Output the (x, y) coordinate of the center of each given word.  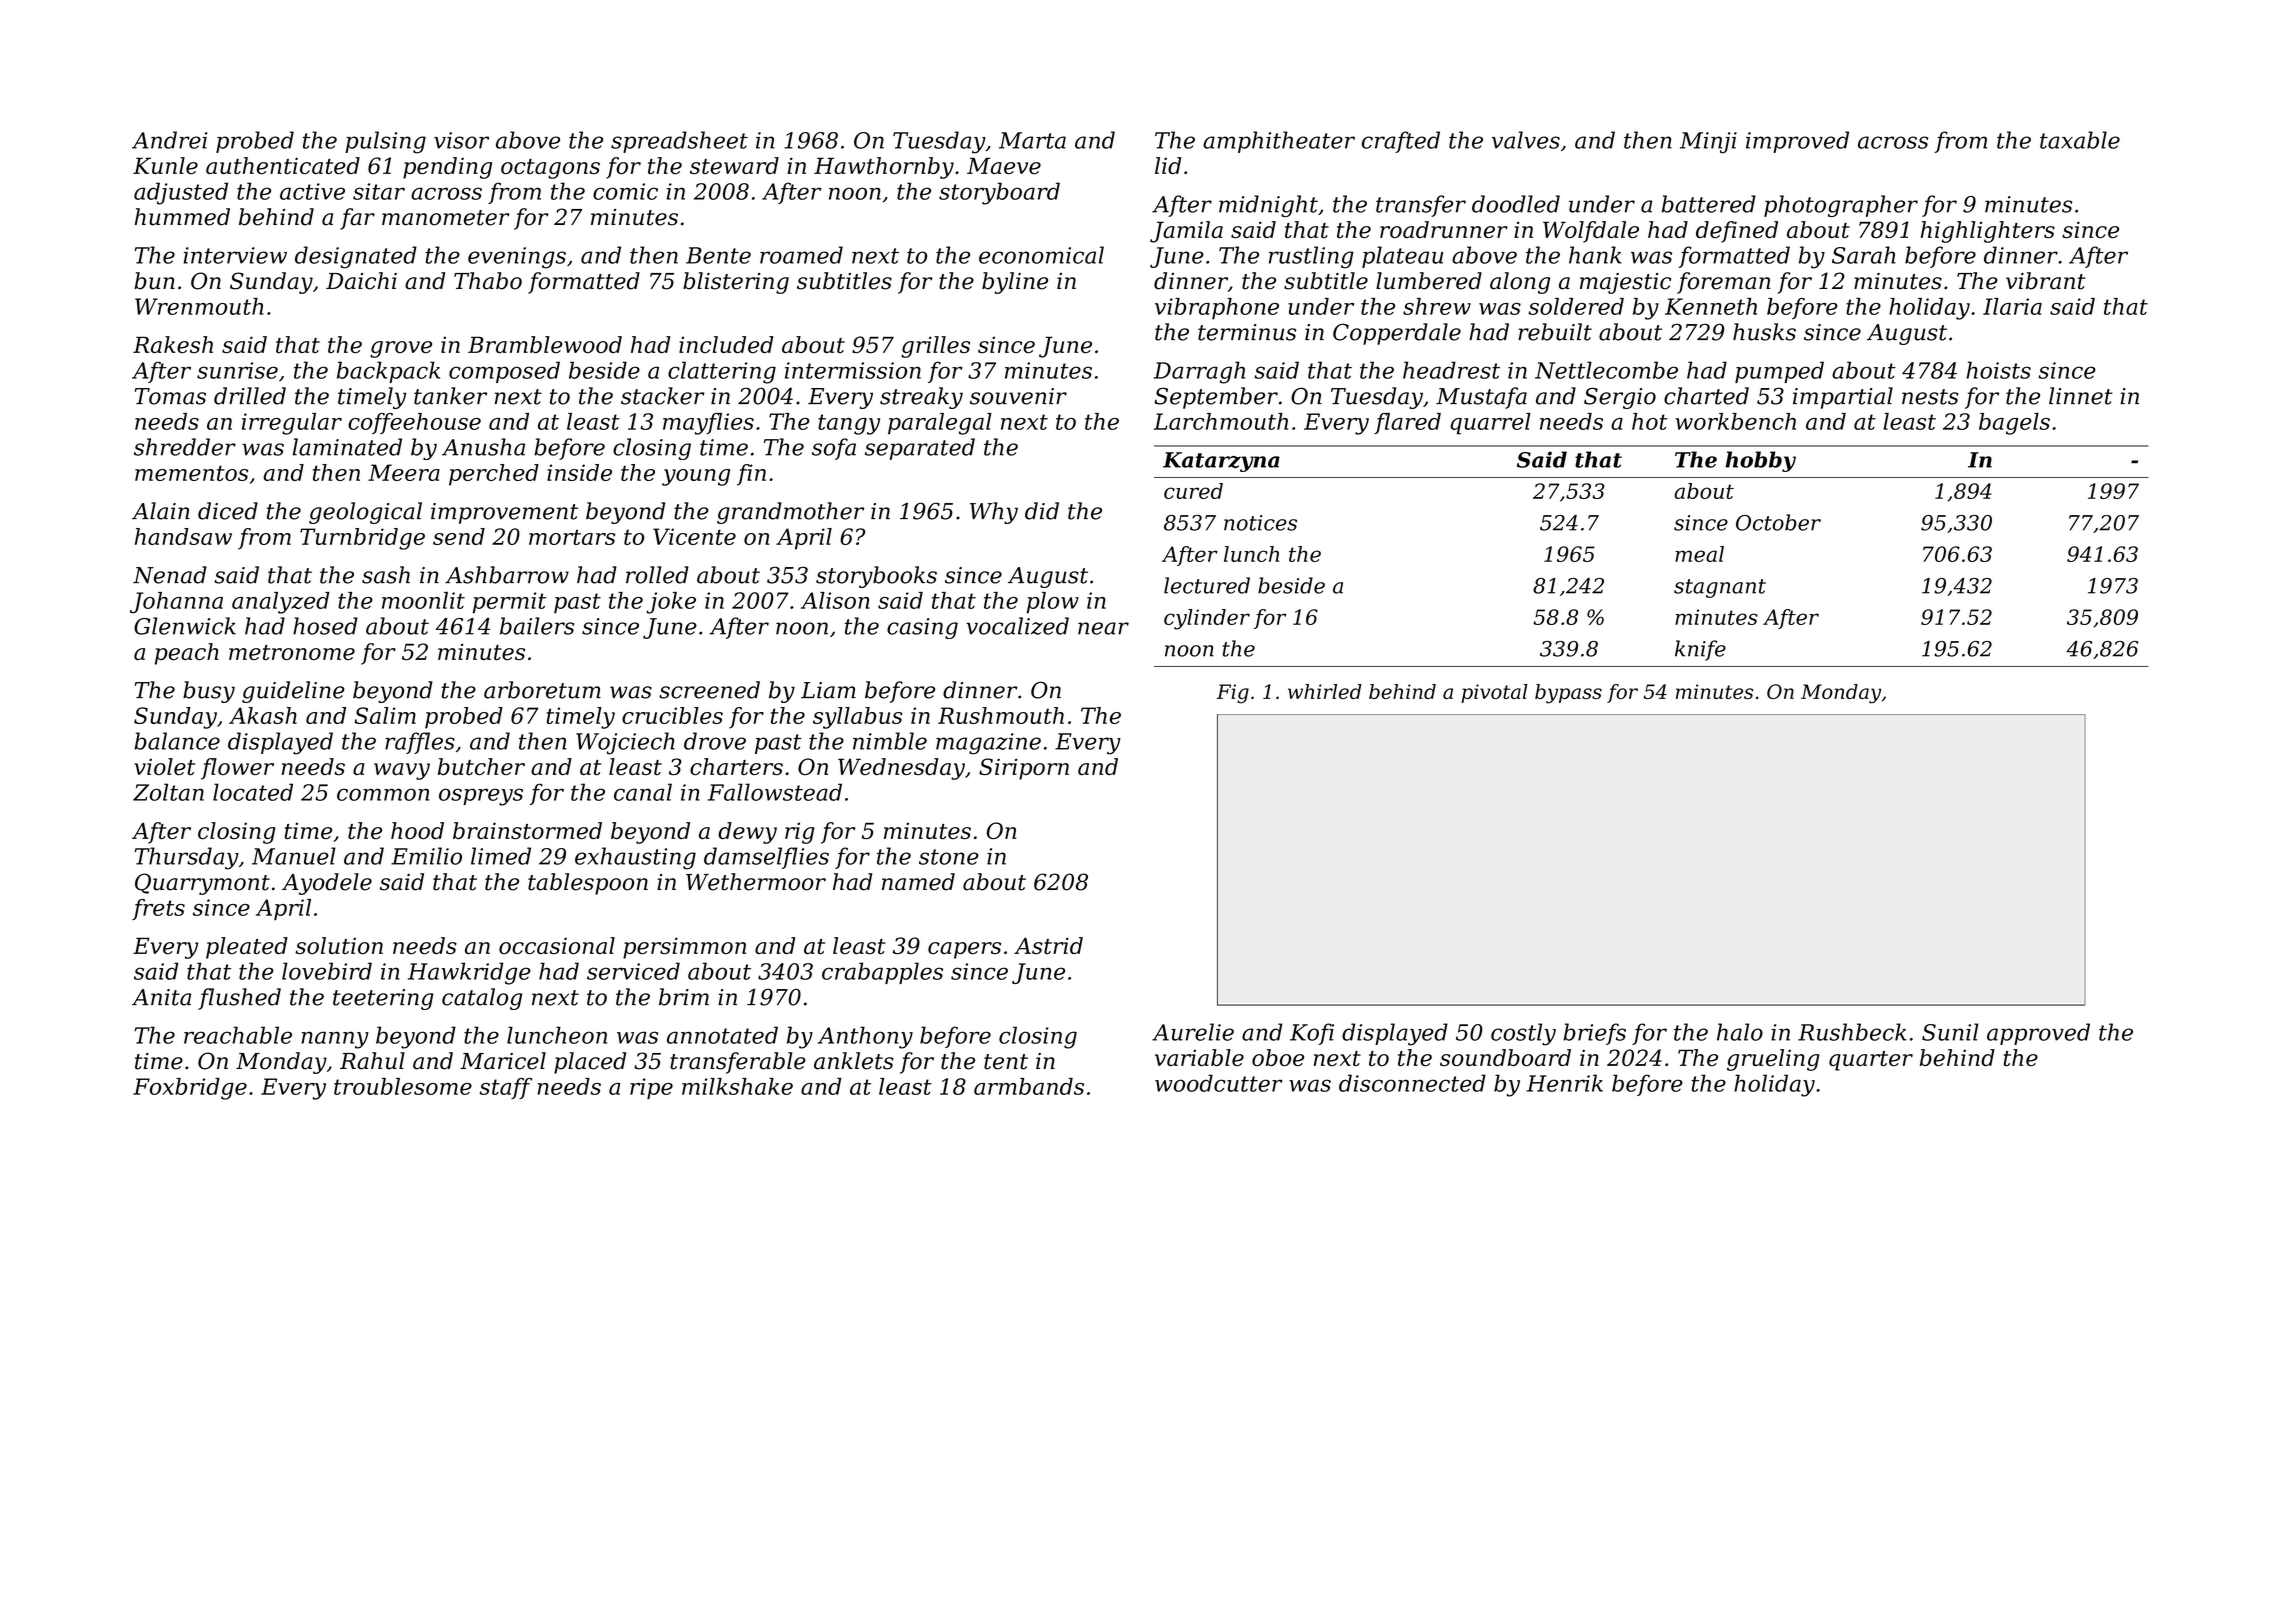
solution (339, 945)
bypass (1568, 694)
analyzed (281, 603)
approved (2038, 1034)
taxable (2080, 140)
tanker (450, 396)
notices (1260, 523)
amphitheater (1279, 142)
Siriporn (1024, 769)
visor (461, 140)
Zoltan (168, 792)
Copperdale (1397, 334)
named (918, 882)
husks (1764, 332)
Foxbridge (190, 1089)
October (1778, 522)
